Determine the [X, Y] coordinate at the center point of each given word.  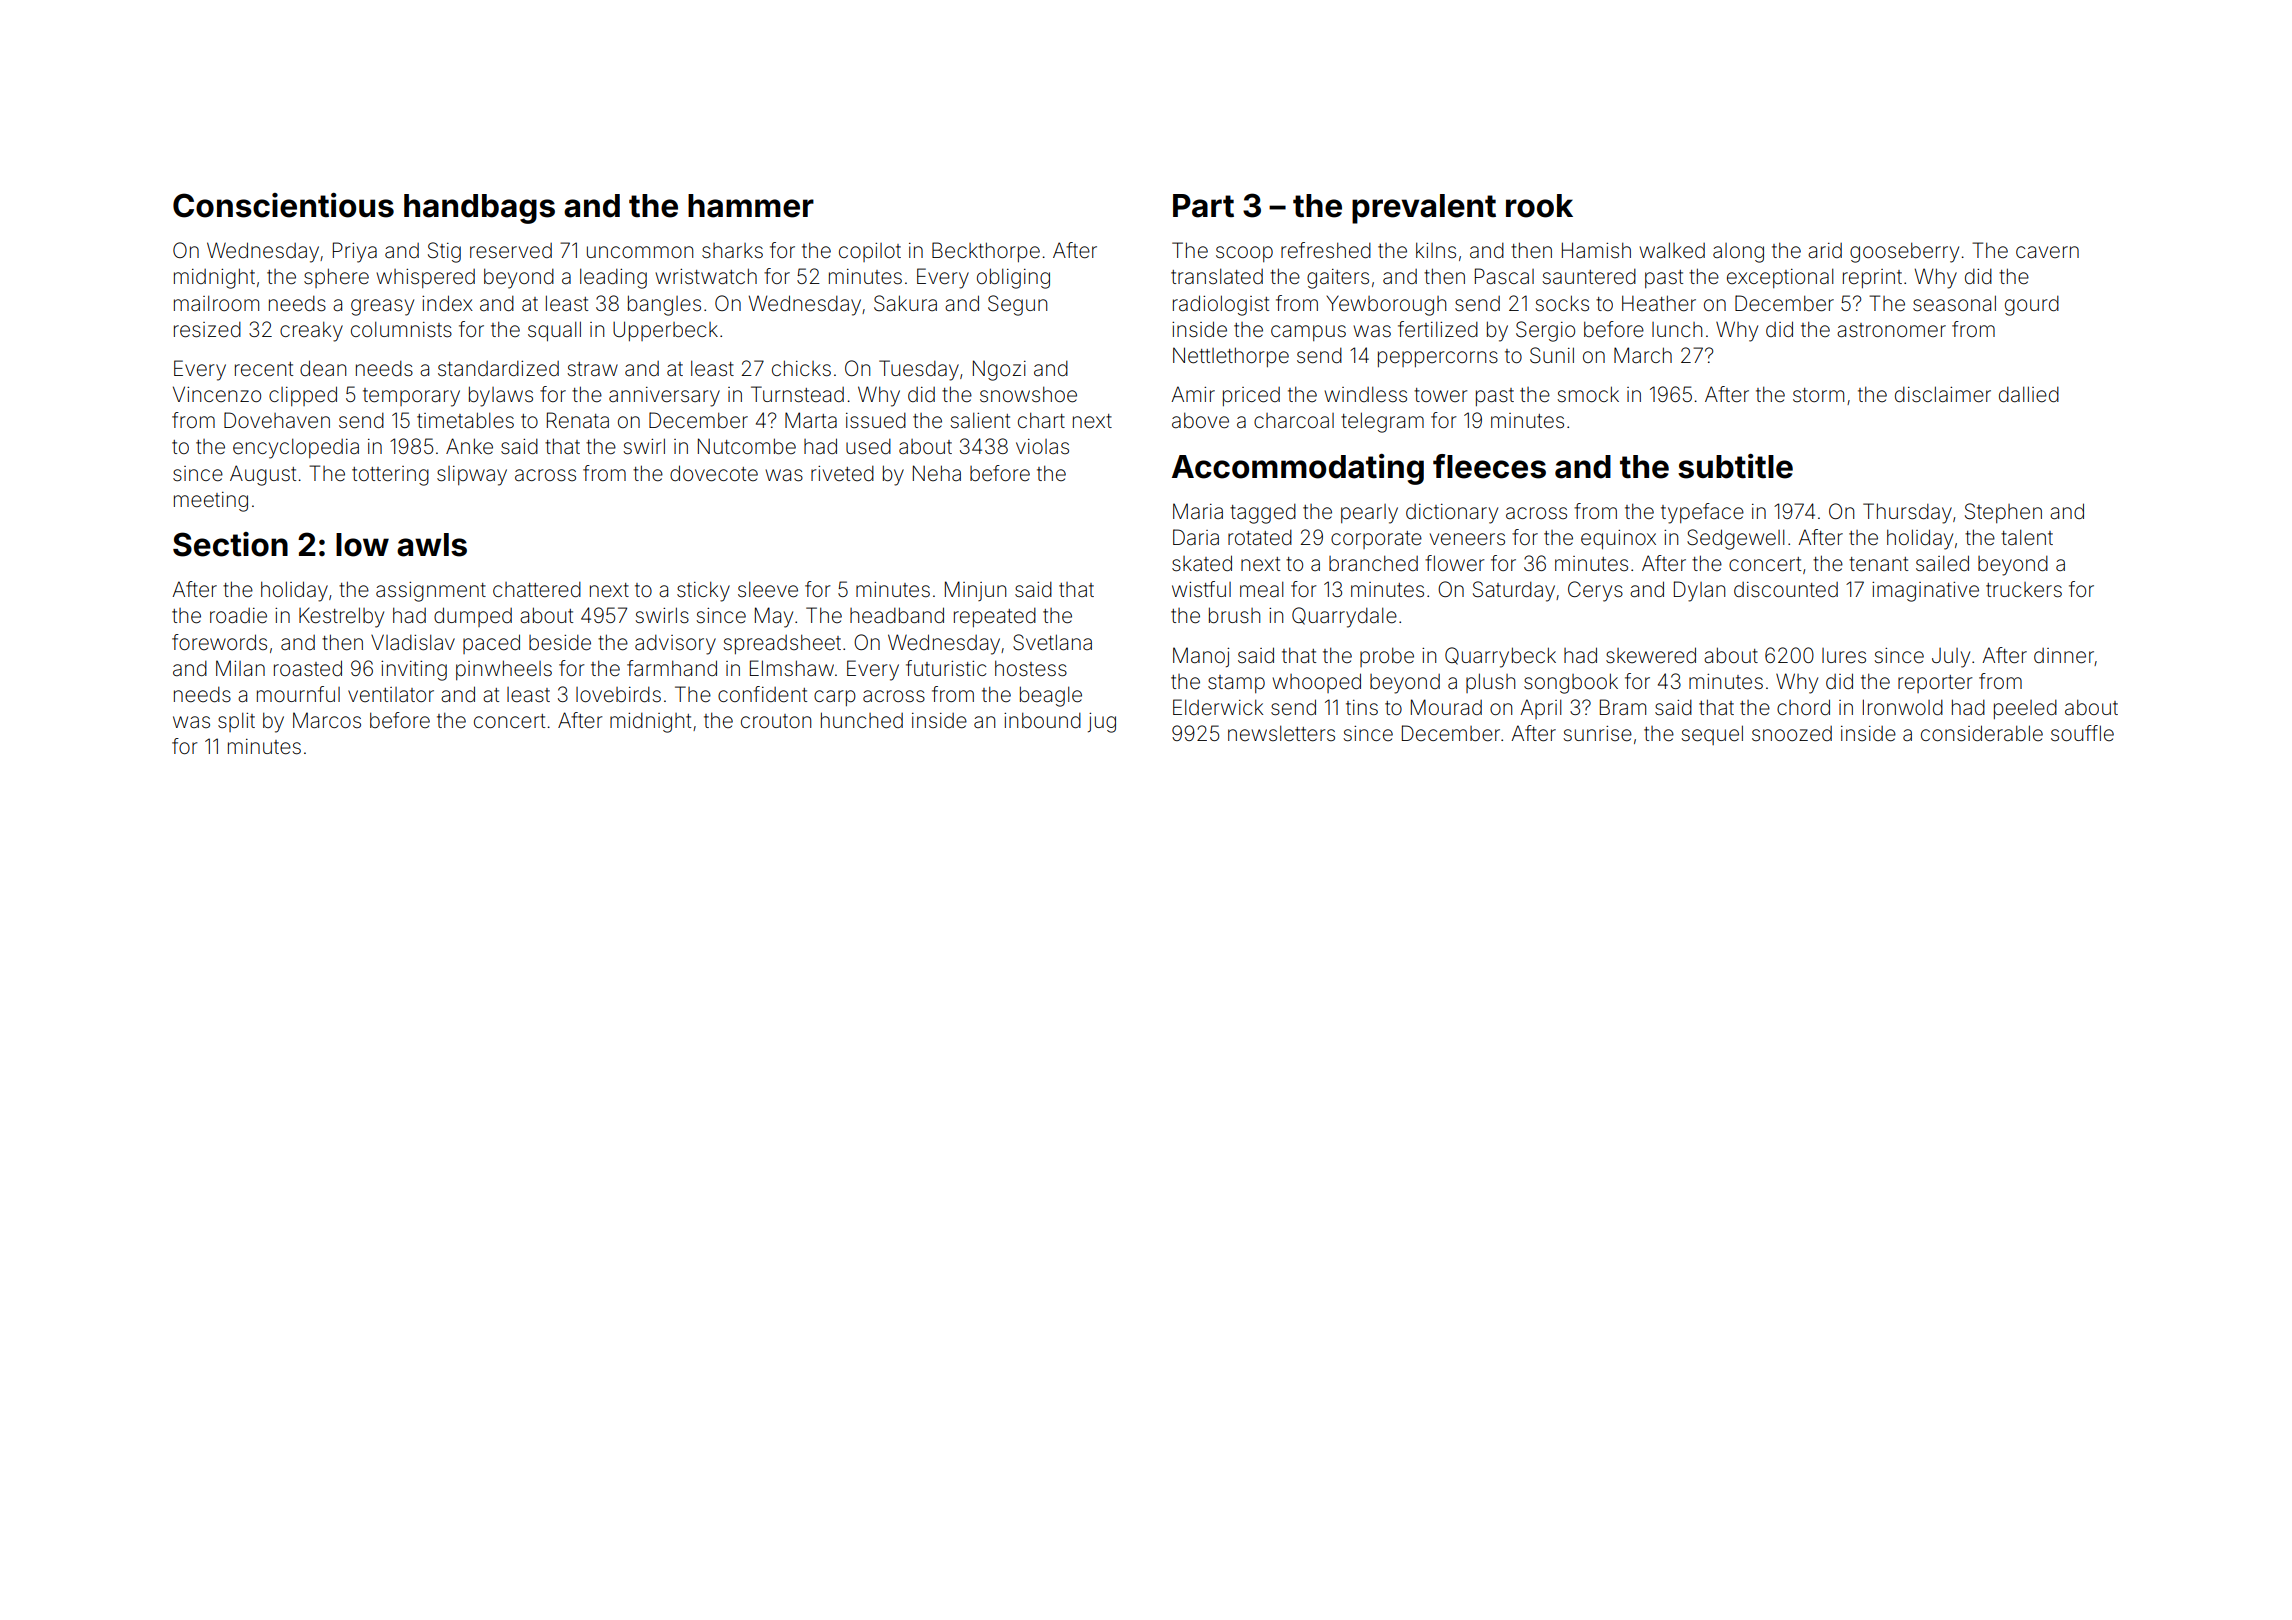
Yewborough [1386, 305]
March [1643, 355]
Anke [469, 446]
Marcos [327, 720]
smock [1588, 394]
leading [613, 278]
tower [1441, 395]
